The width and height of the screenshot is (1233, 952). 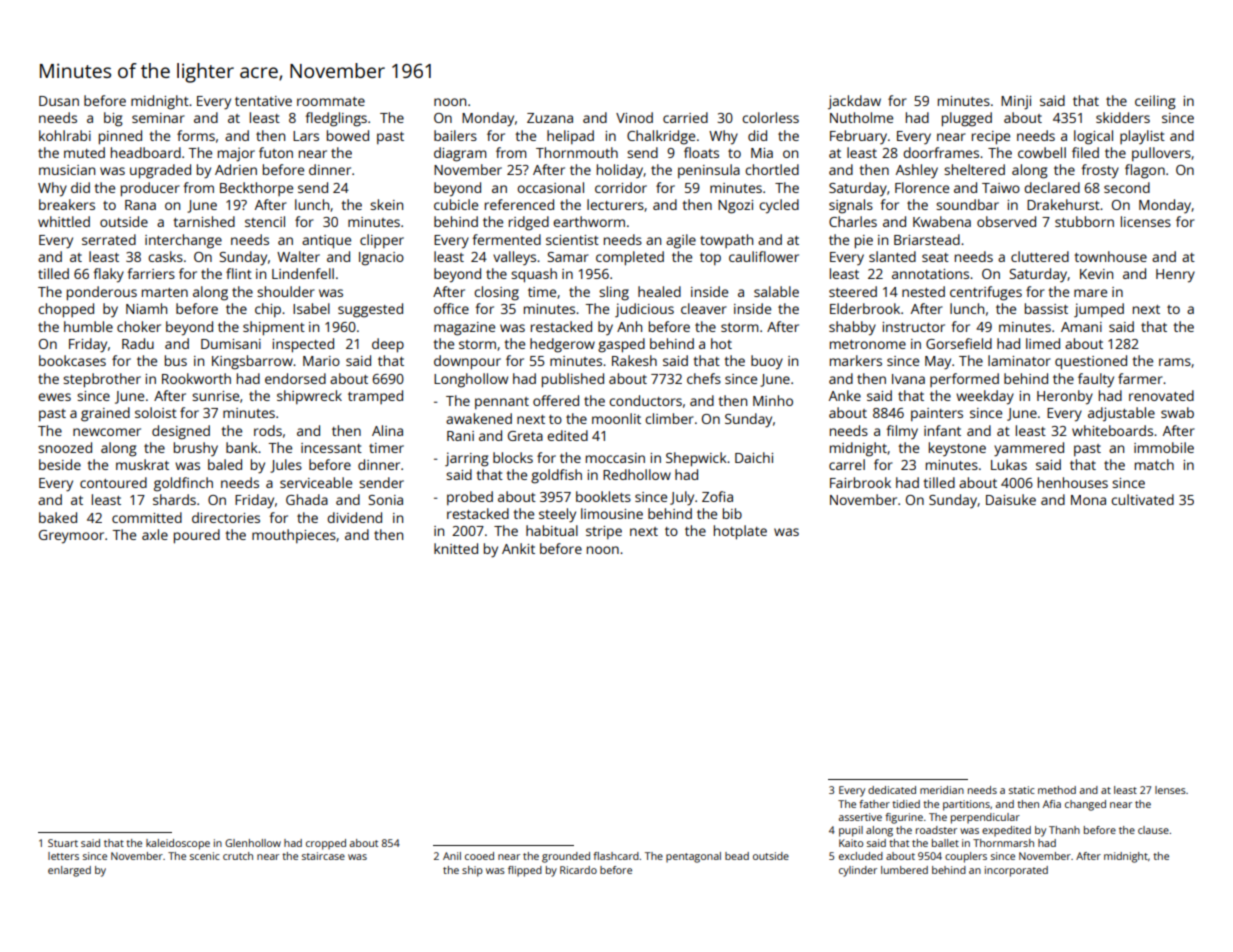 I want to click on mouthpieces, so click(x=294, y=536).
